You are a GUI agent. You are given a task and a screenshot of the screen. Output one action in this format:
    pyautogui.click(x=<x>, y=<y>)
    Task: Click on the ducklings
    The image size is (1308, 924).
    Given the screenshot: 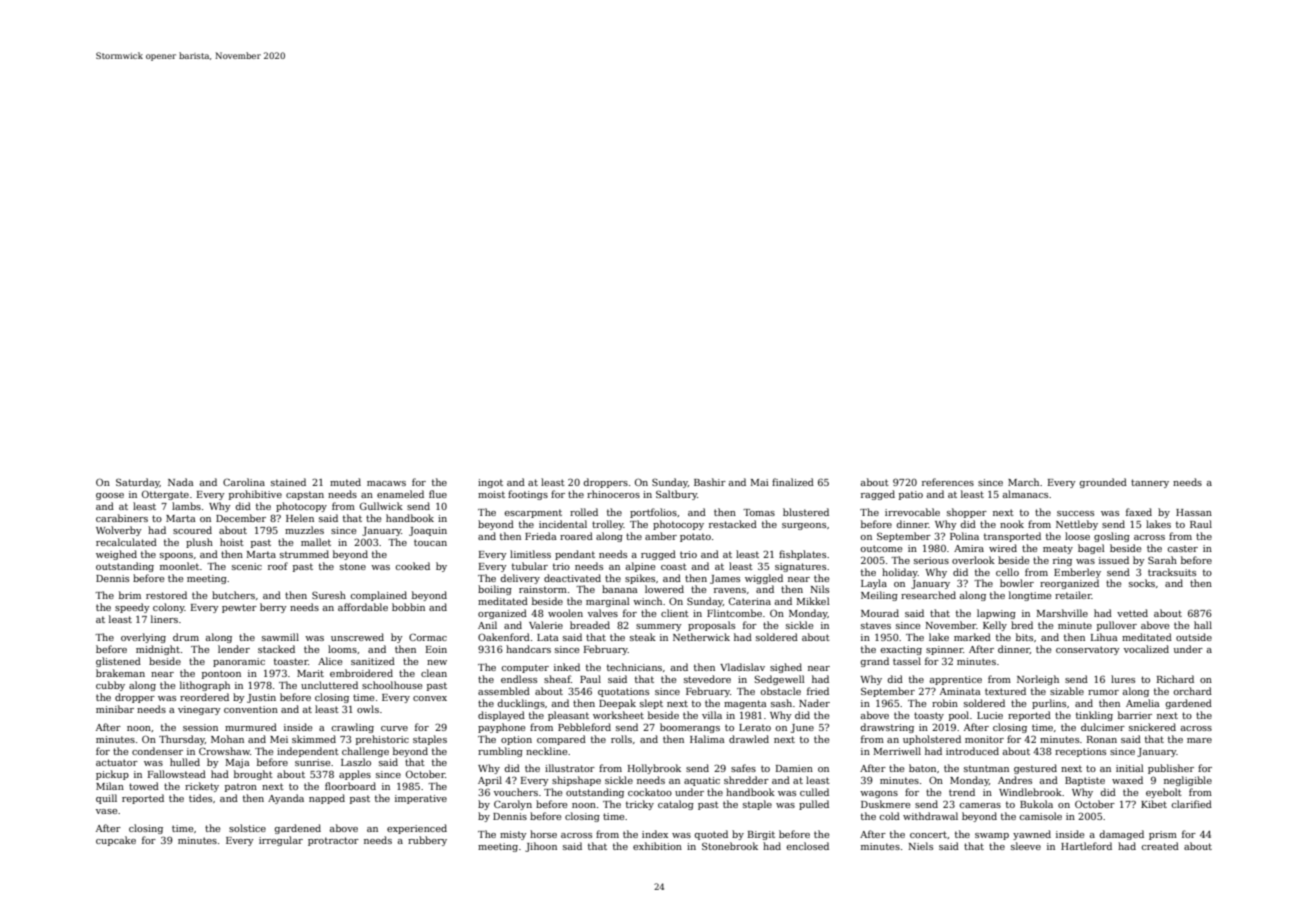 What is the action you would take?
    pyautogui.click(x=521, y=704)
